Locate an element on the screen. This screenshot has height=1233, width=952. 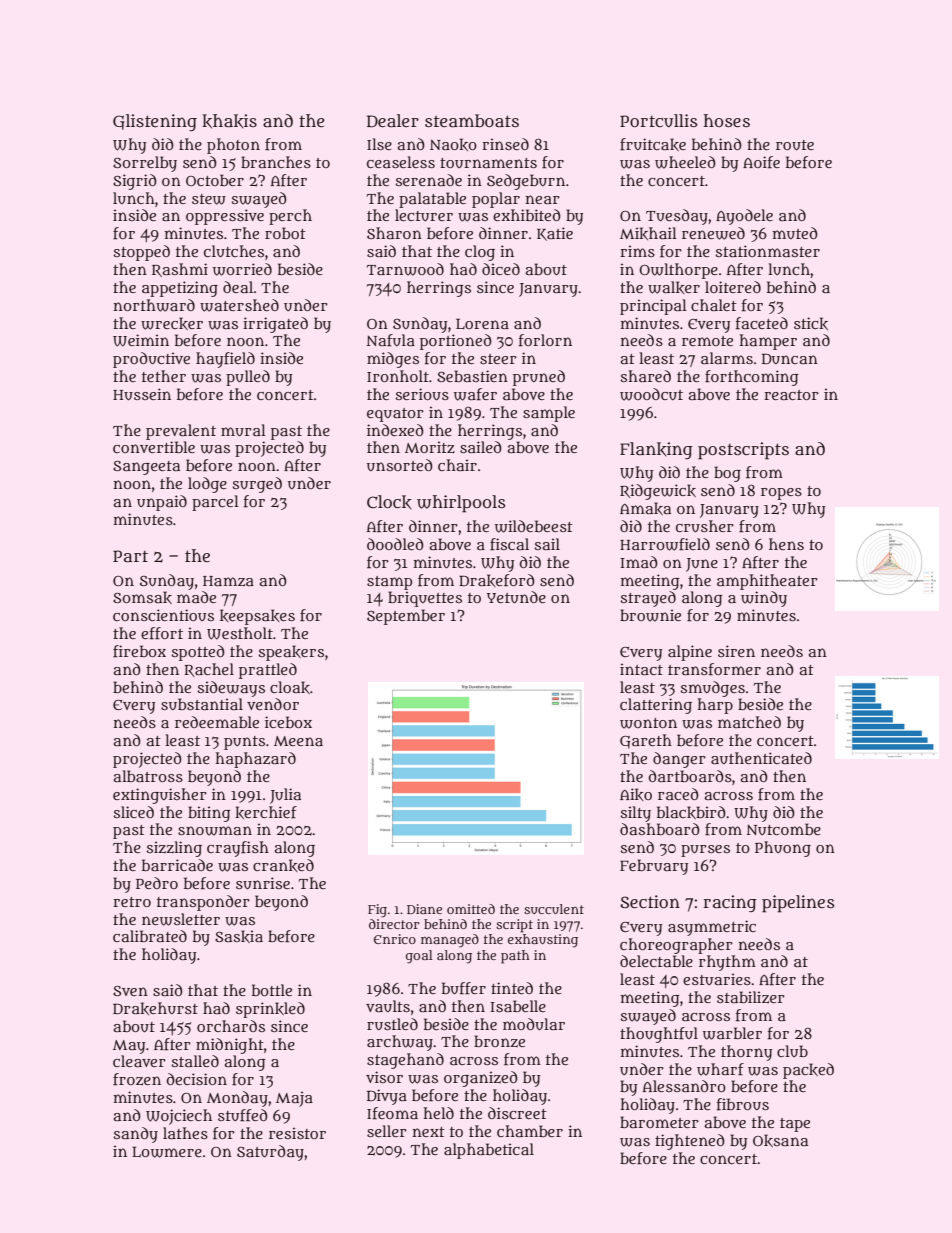
Yetunde is located at coordinates (516, 597).
